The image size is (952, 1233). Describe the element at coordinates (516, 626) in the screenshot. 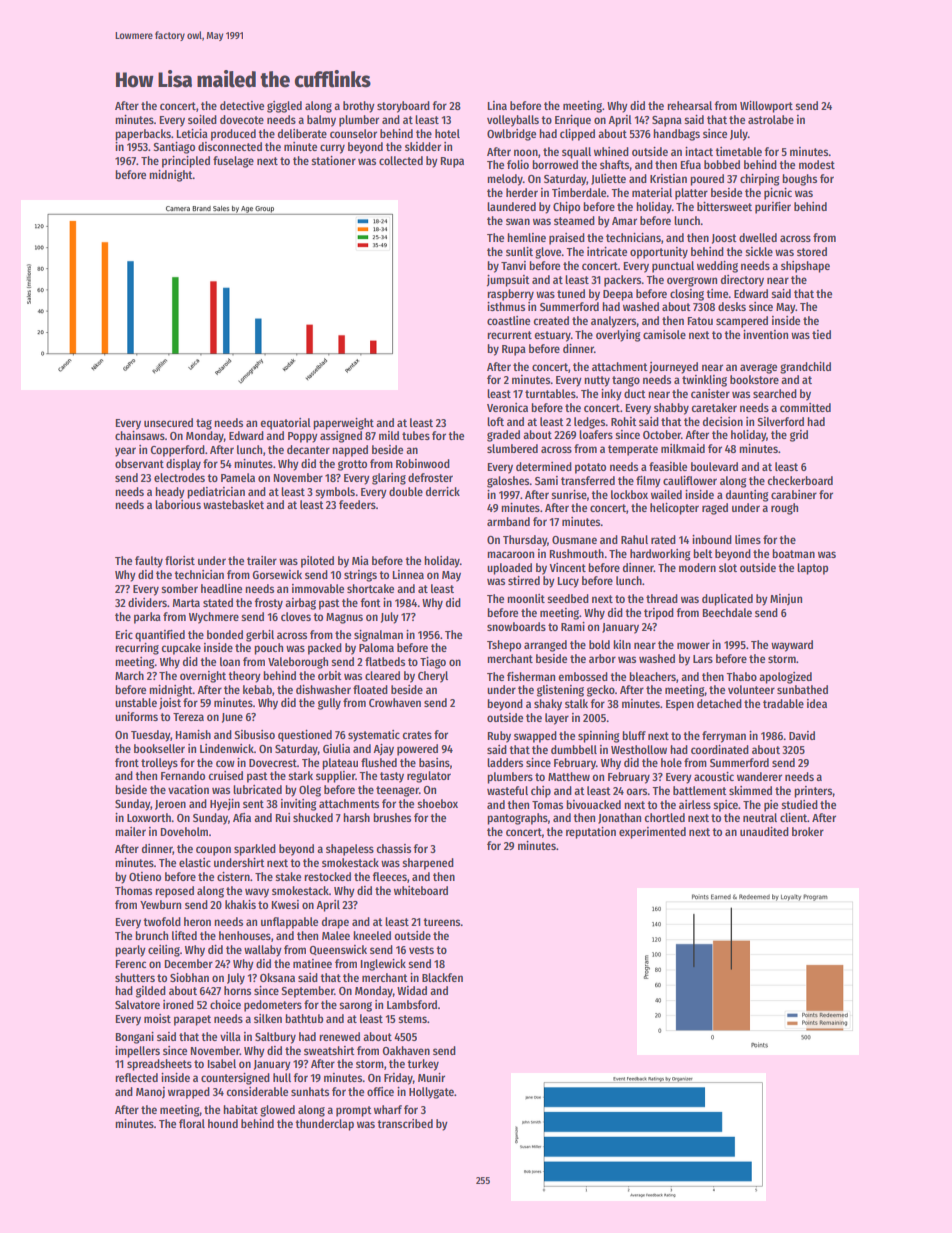

I see `snowboards` at that location.
